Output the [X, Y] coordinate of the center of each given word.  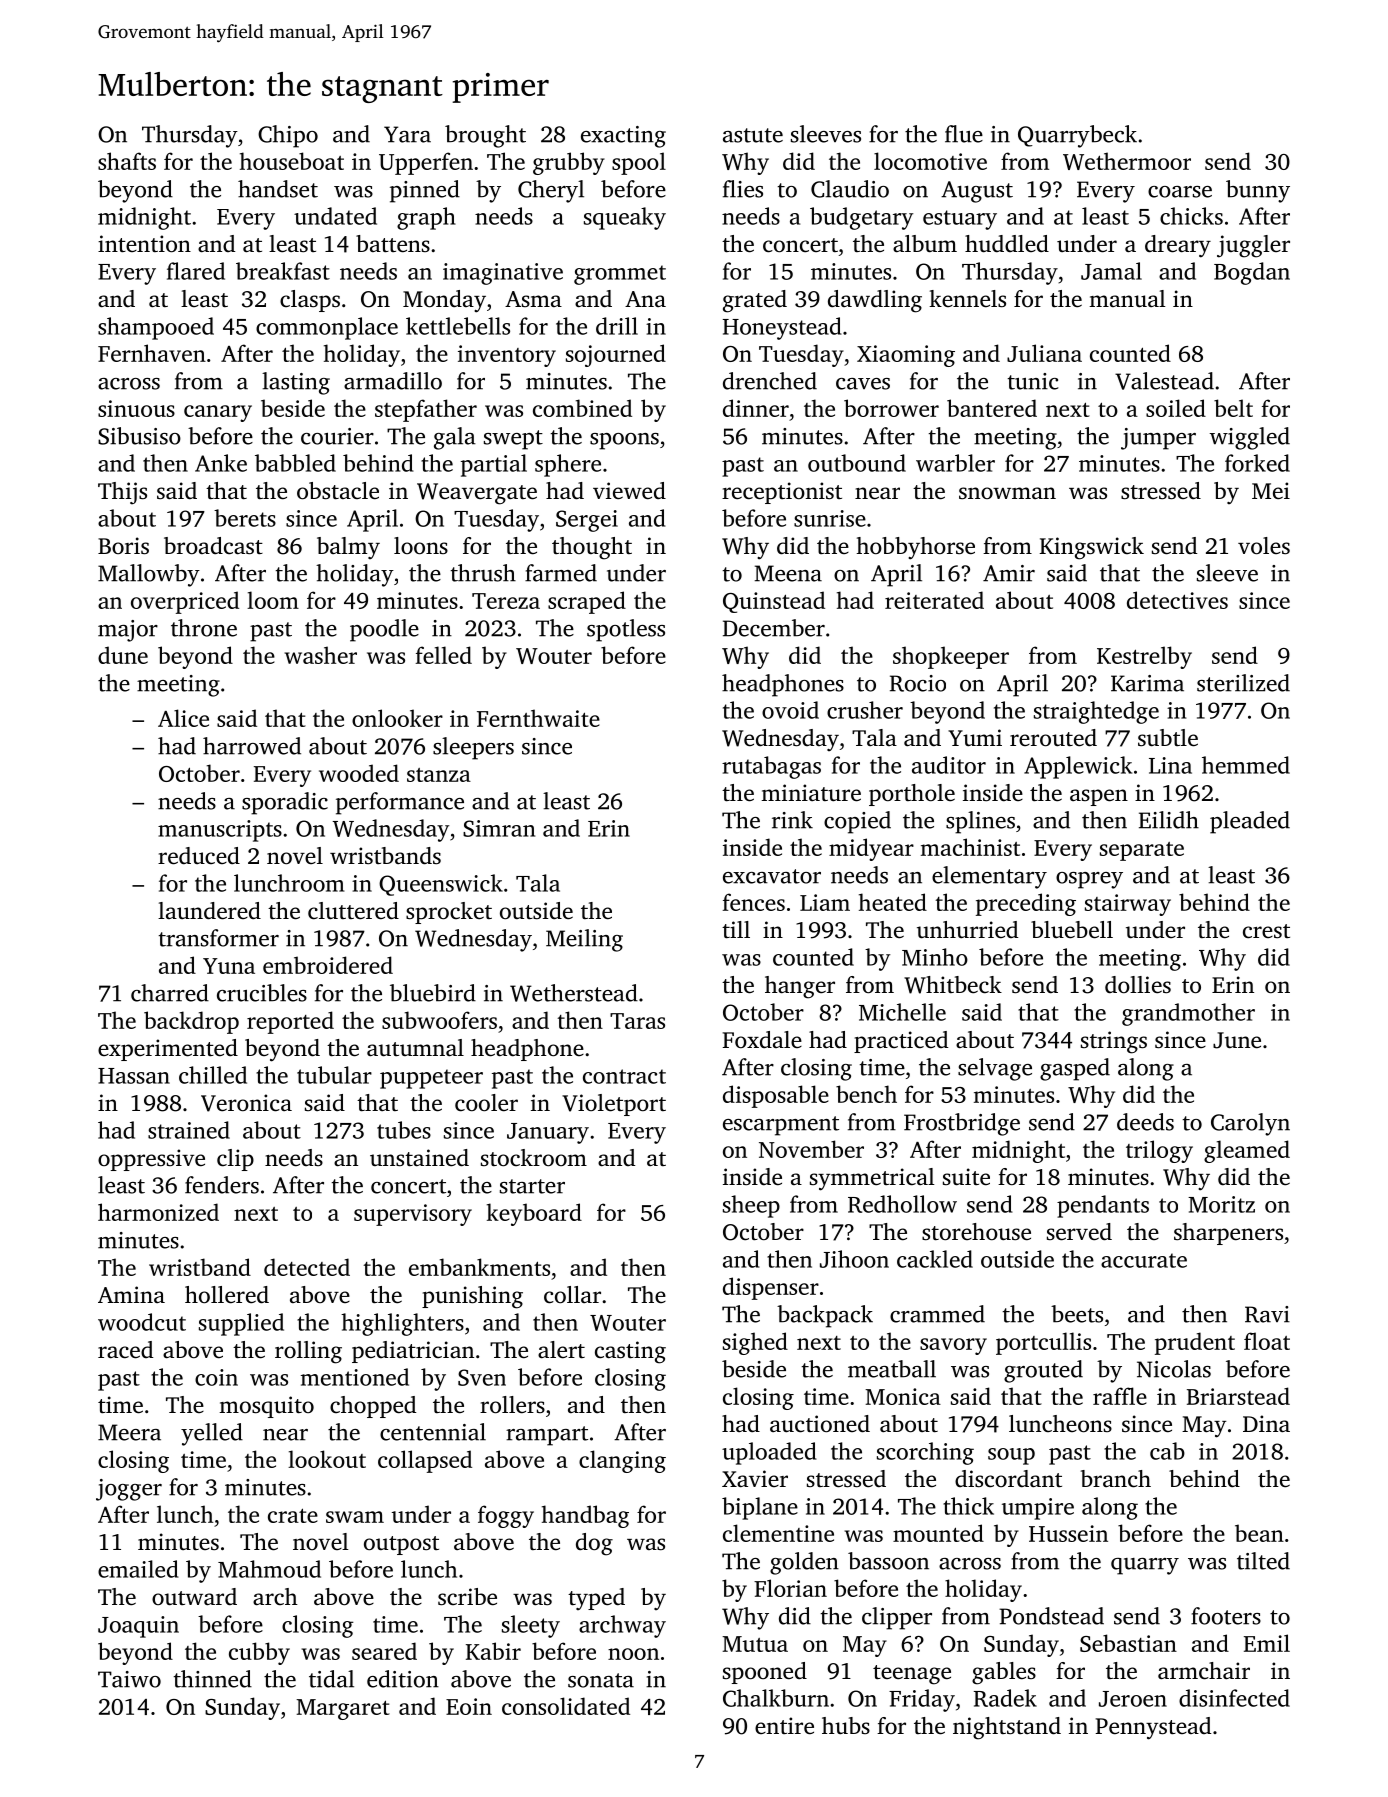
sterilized [1243, 683]
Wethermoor [1127, 161]
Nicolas [1174, 1369]
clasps [310, 301]
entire [784, 1726]
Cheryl [551, 191]
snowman [1007, 493]
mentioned [355, 1377]
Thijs [122, 493]
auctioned [820, 1424]
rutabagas [771, 767]
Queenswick [441, 885]
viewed [629, 491]
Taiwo [129, 1679]
